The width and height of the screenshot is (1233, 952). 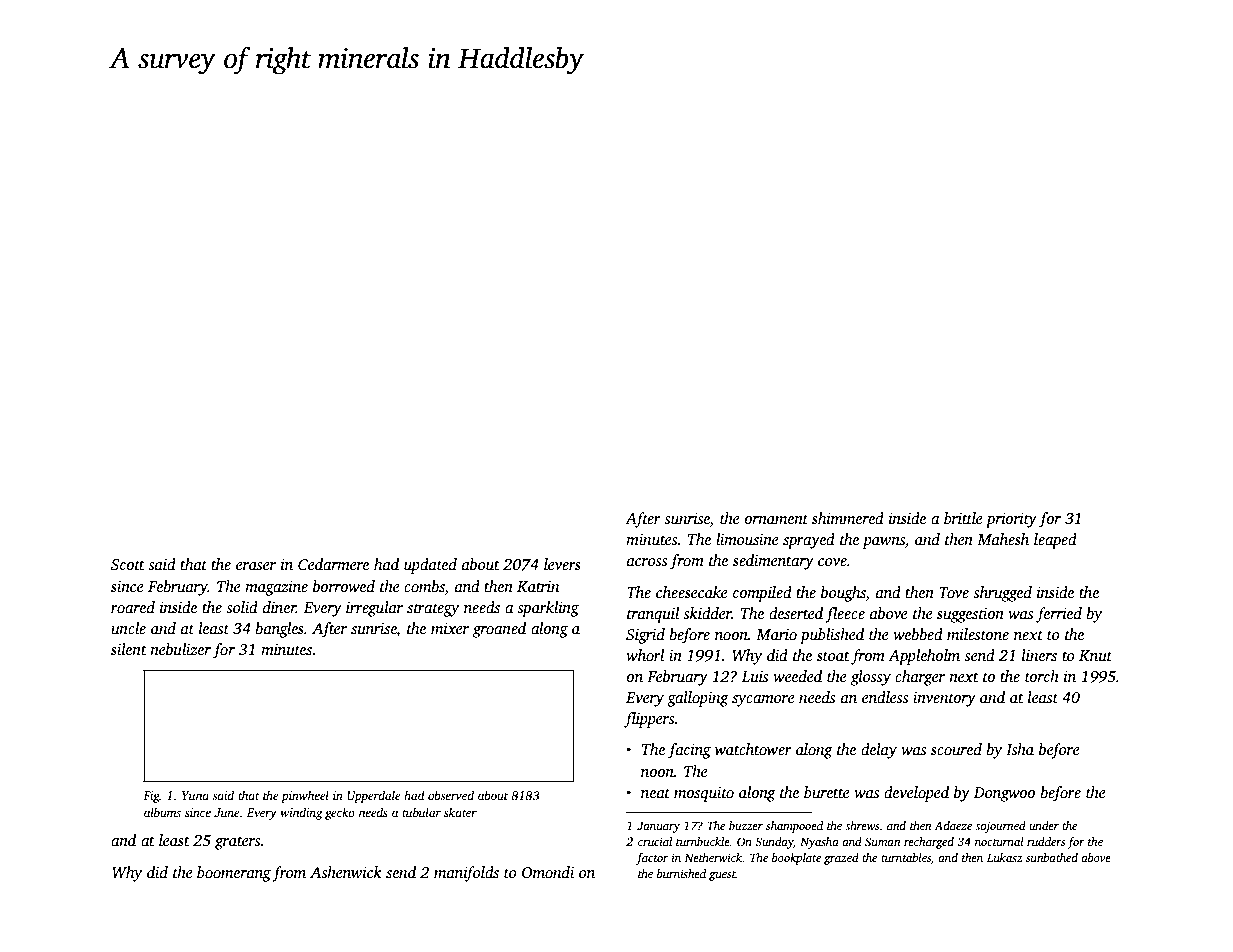 I want to click on silent, so click(x=129, y=649).
